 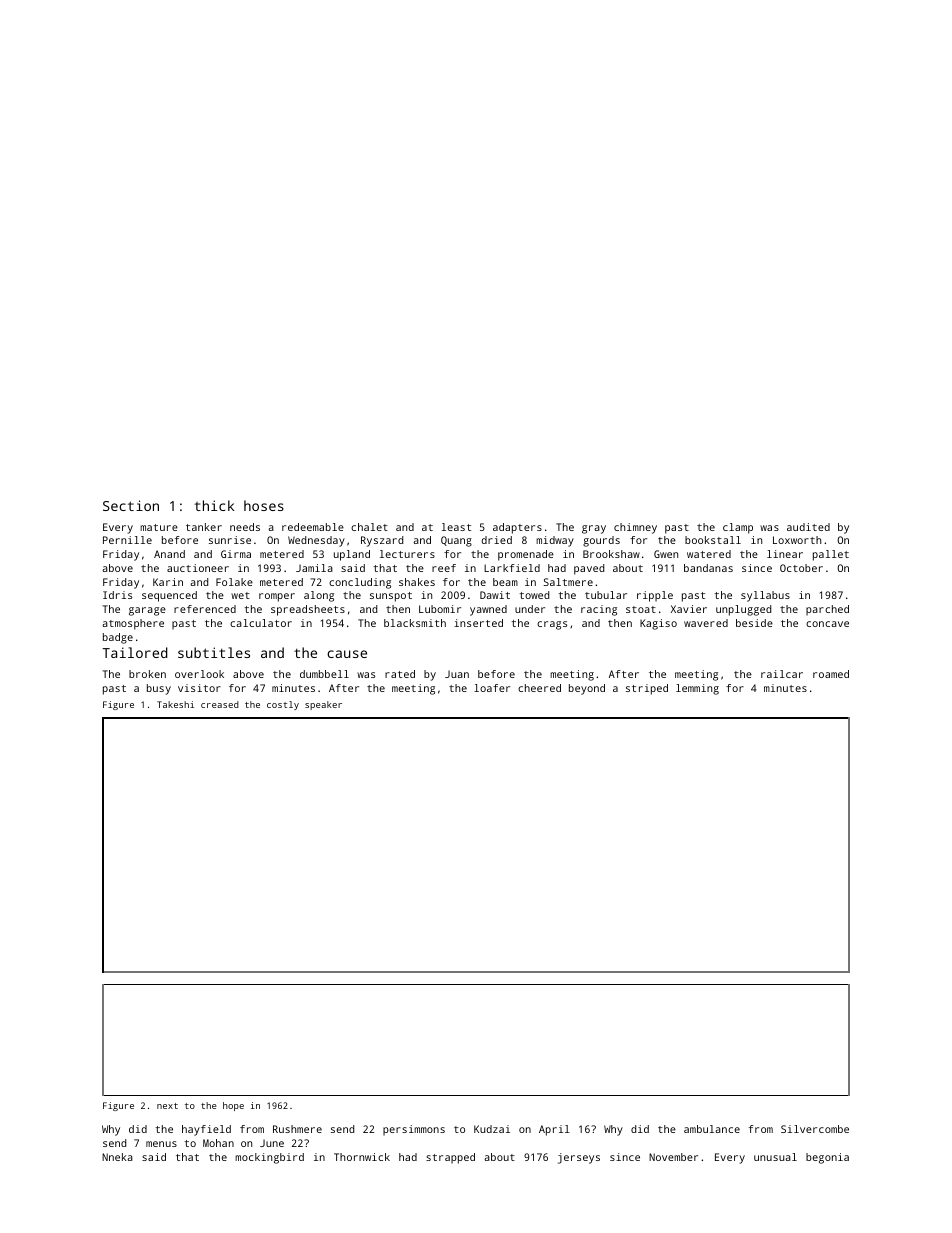 I want to click on Nneka, so click(x=117, y=1157).
